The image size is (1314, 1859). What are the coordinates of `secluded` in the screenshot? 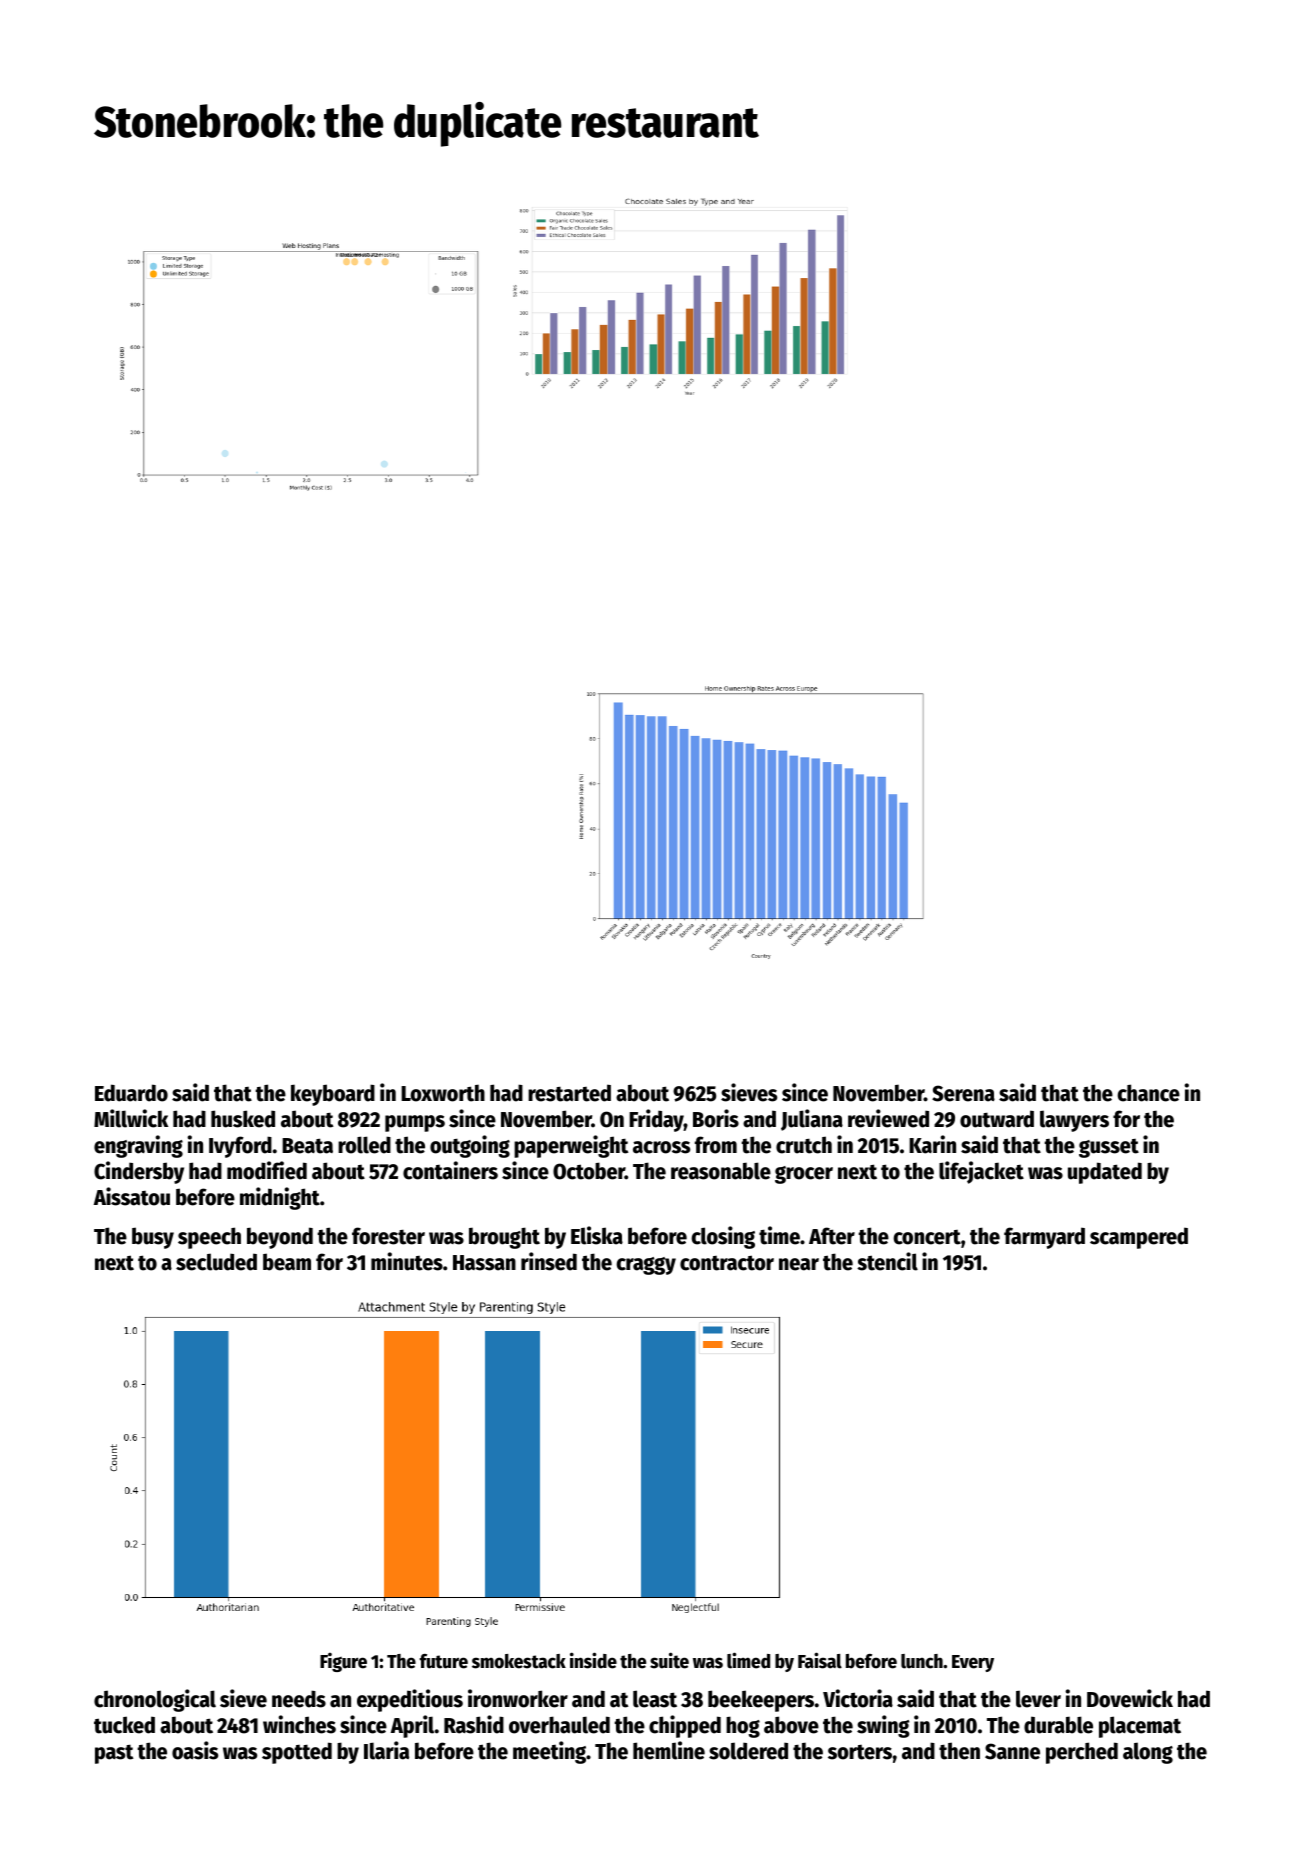 It's located at (216, 1262).
